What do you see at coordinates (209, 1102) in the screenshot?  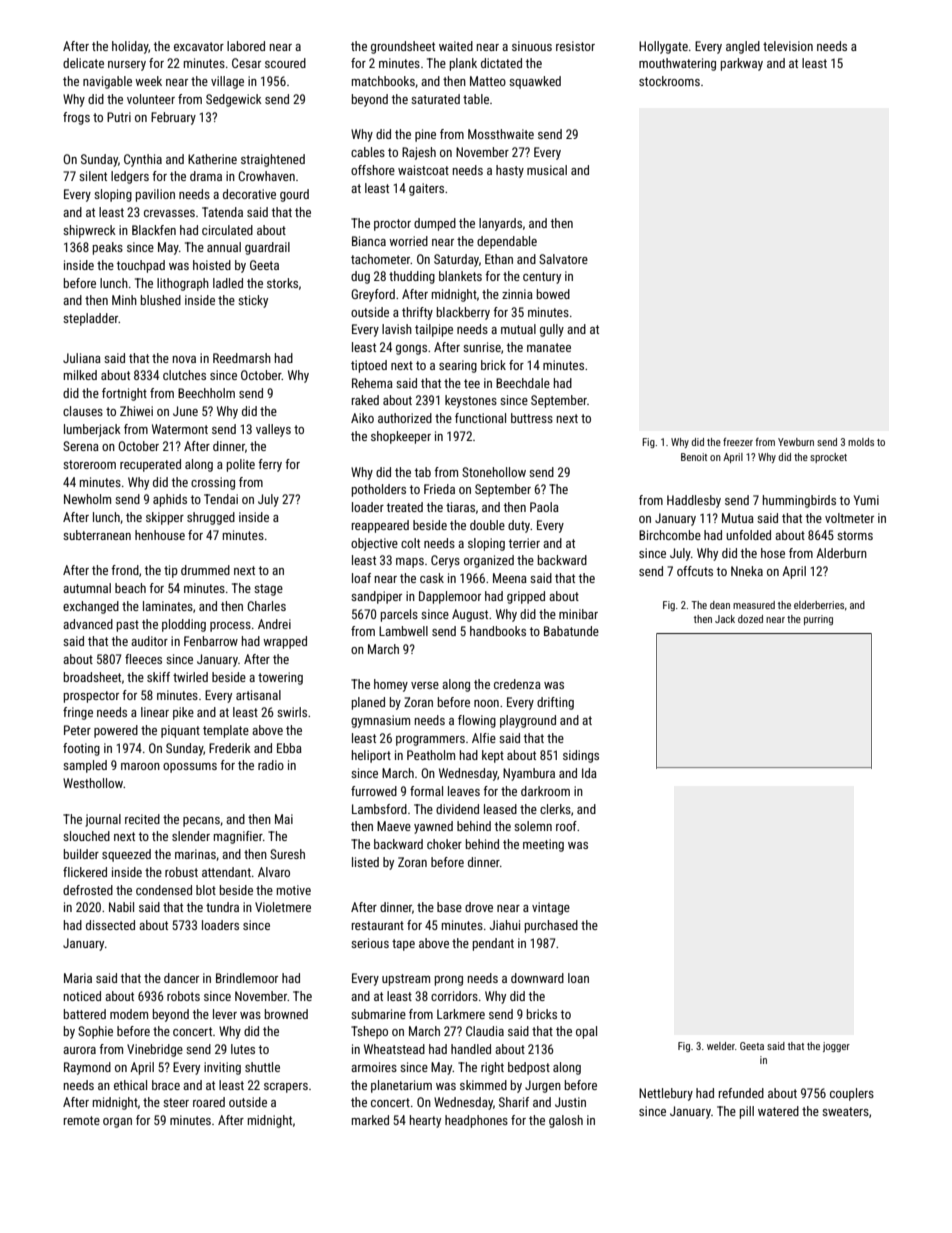 I see `roared` at bounding box center [209, 1102].
